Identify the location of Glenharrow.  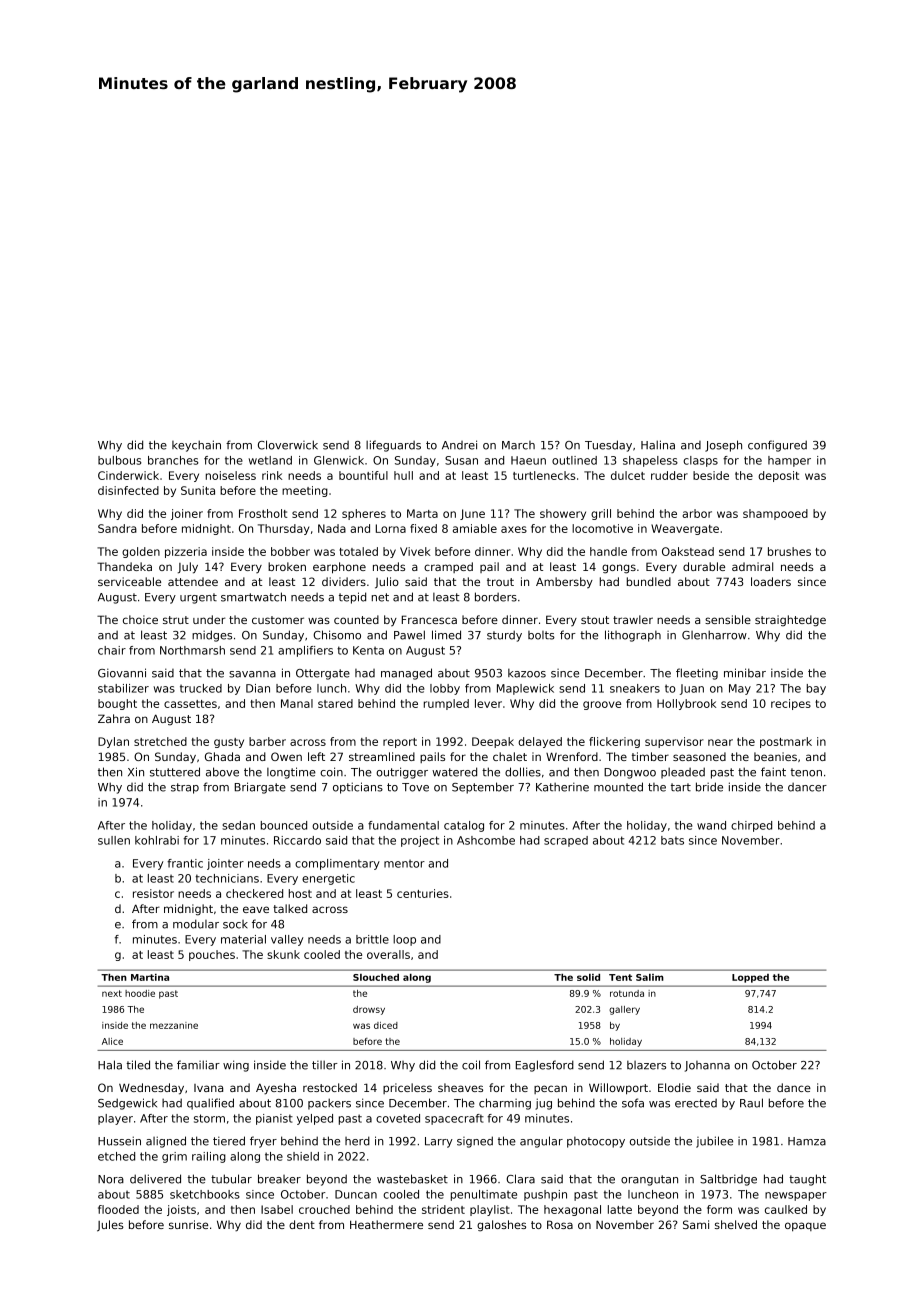
(714, 635).
